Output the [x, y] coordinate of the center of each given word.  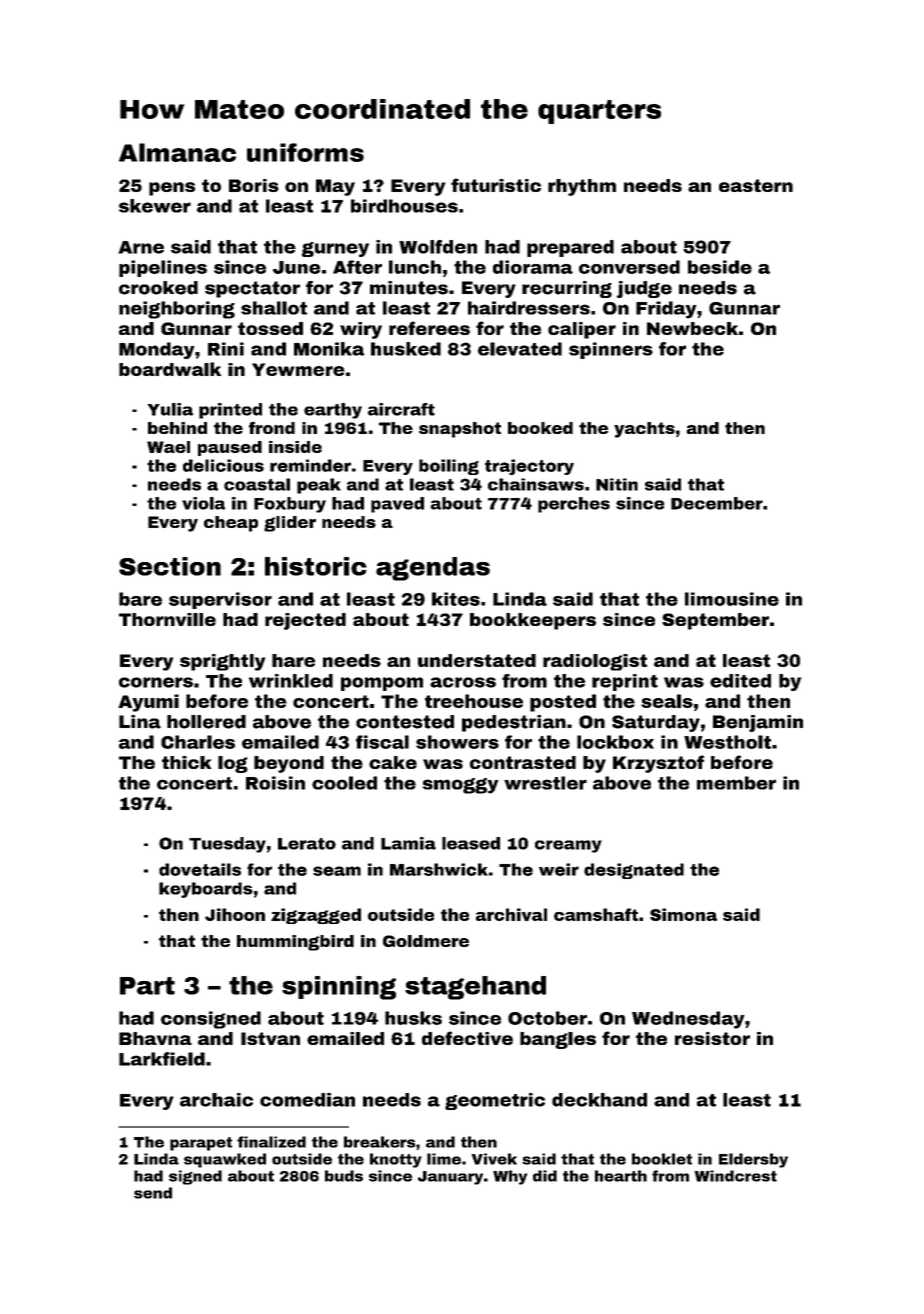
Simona [683, 914]
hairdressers [529, 308]
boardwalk [170, 369]
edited [740, 681]
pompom [382, 684]
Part [147, 986]
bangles [558, 1040]
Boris [254, 185]
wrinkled [291, 681]
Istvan [270, 1038]
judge [644, 289]
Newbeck [692, 328]
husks [413, 1018]
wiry [361, 330]
